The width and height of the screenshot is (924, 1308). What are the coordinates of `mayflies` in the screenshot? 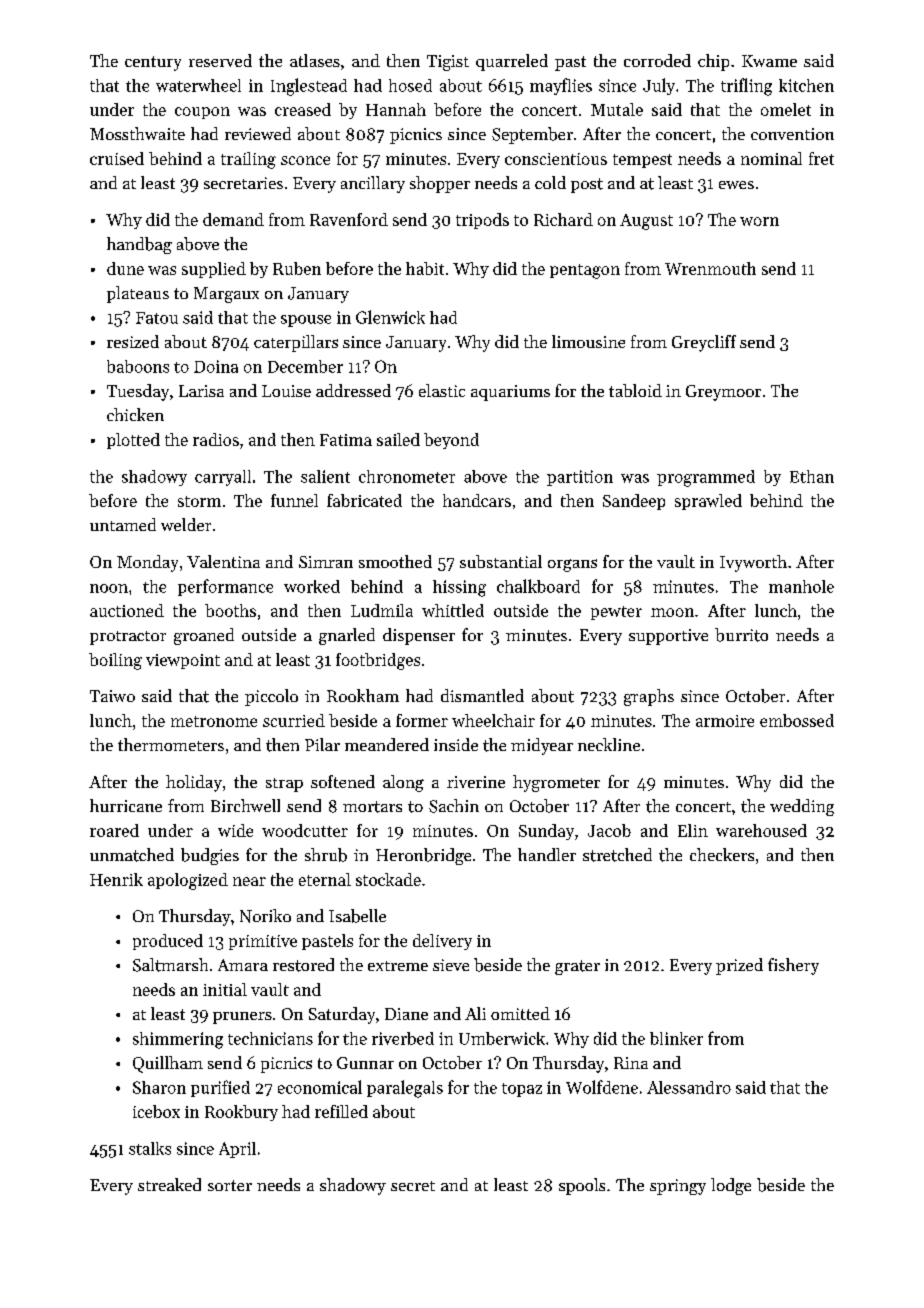 It's located at (561, 86).
